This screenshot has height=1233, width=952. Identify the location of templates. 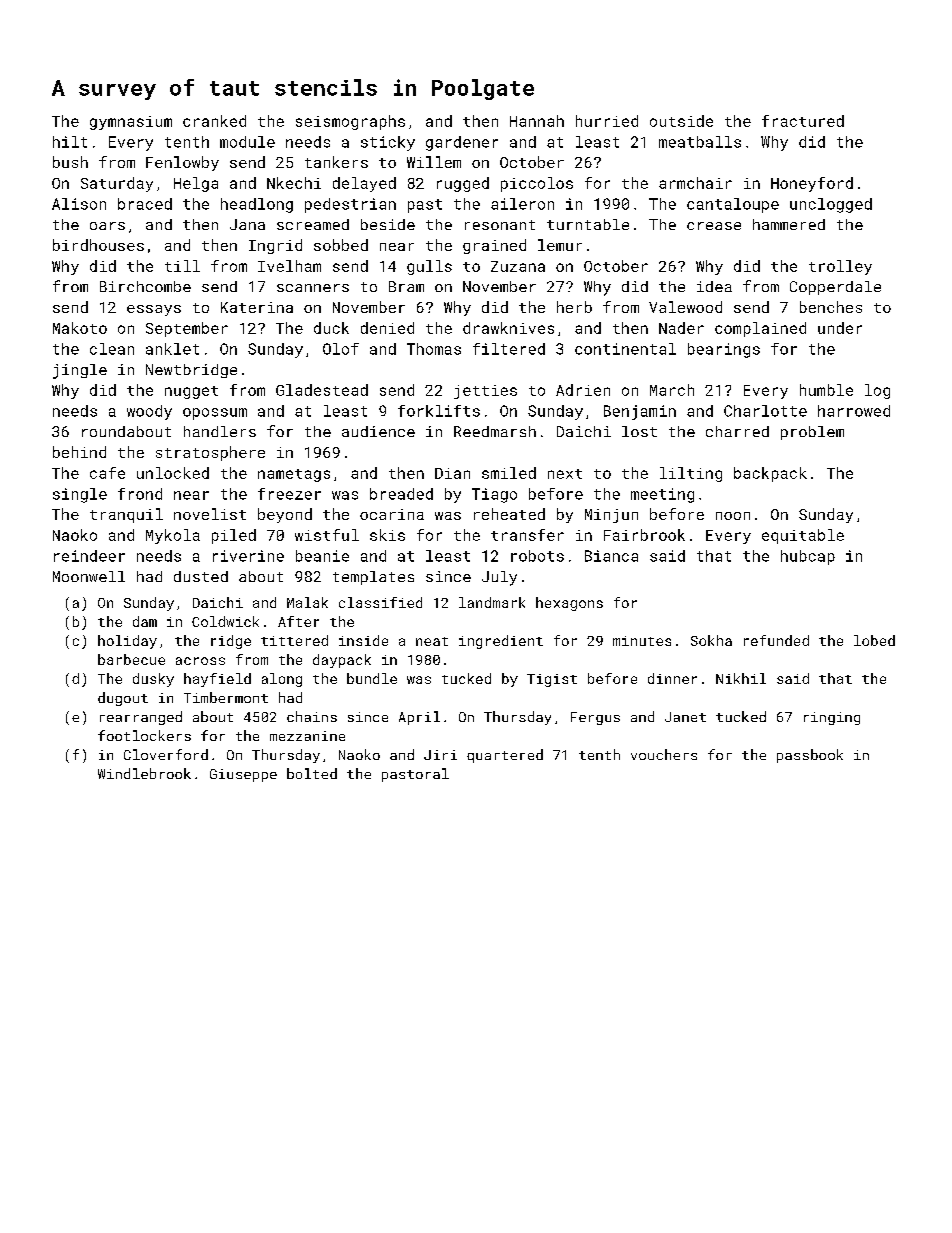
(373, 578).
